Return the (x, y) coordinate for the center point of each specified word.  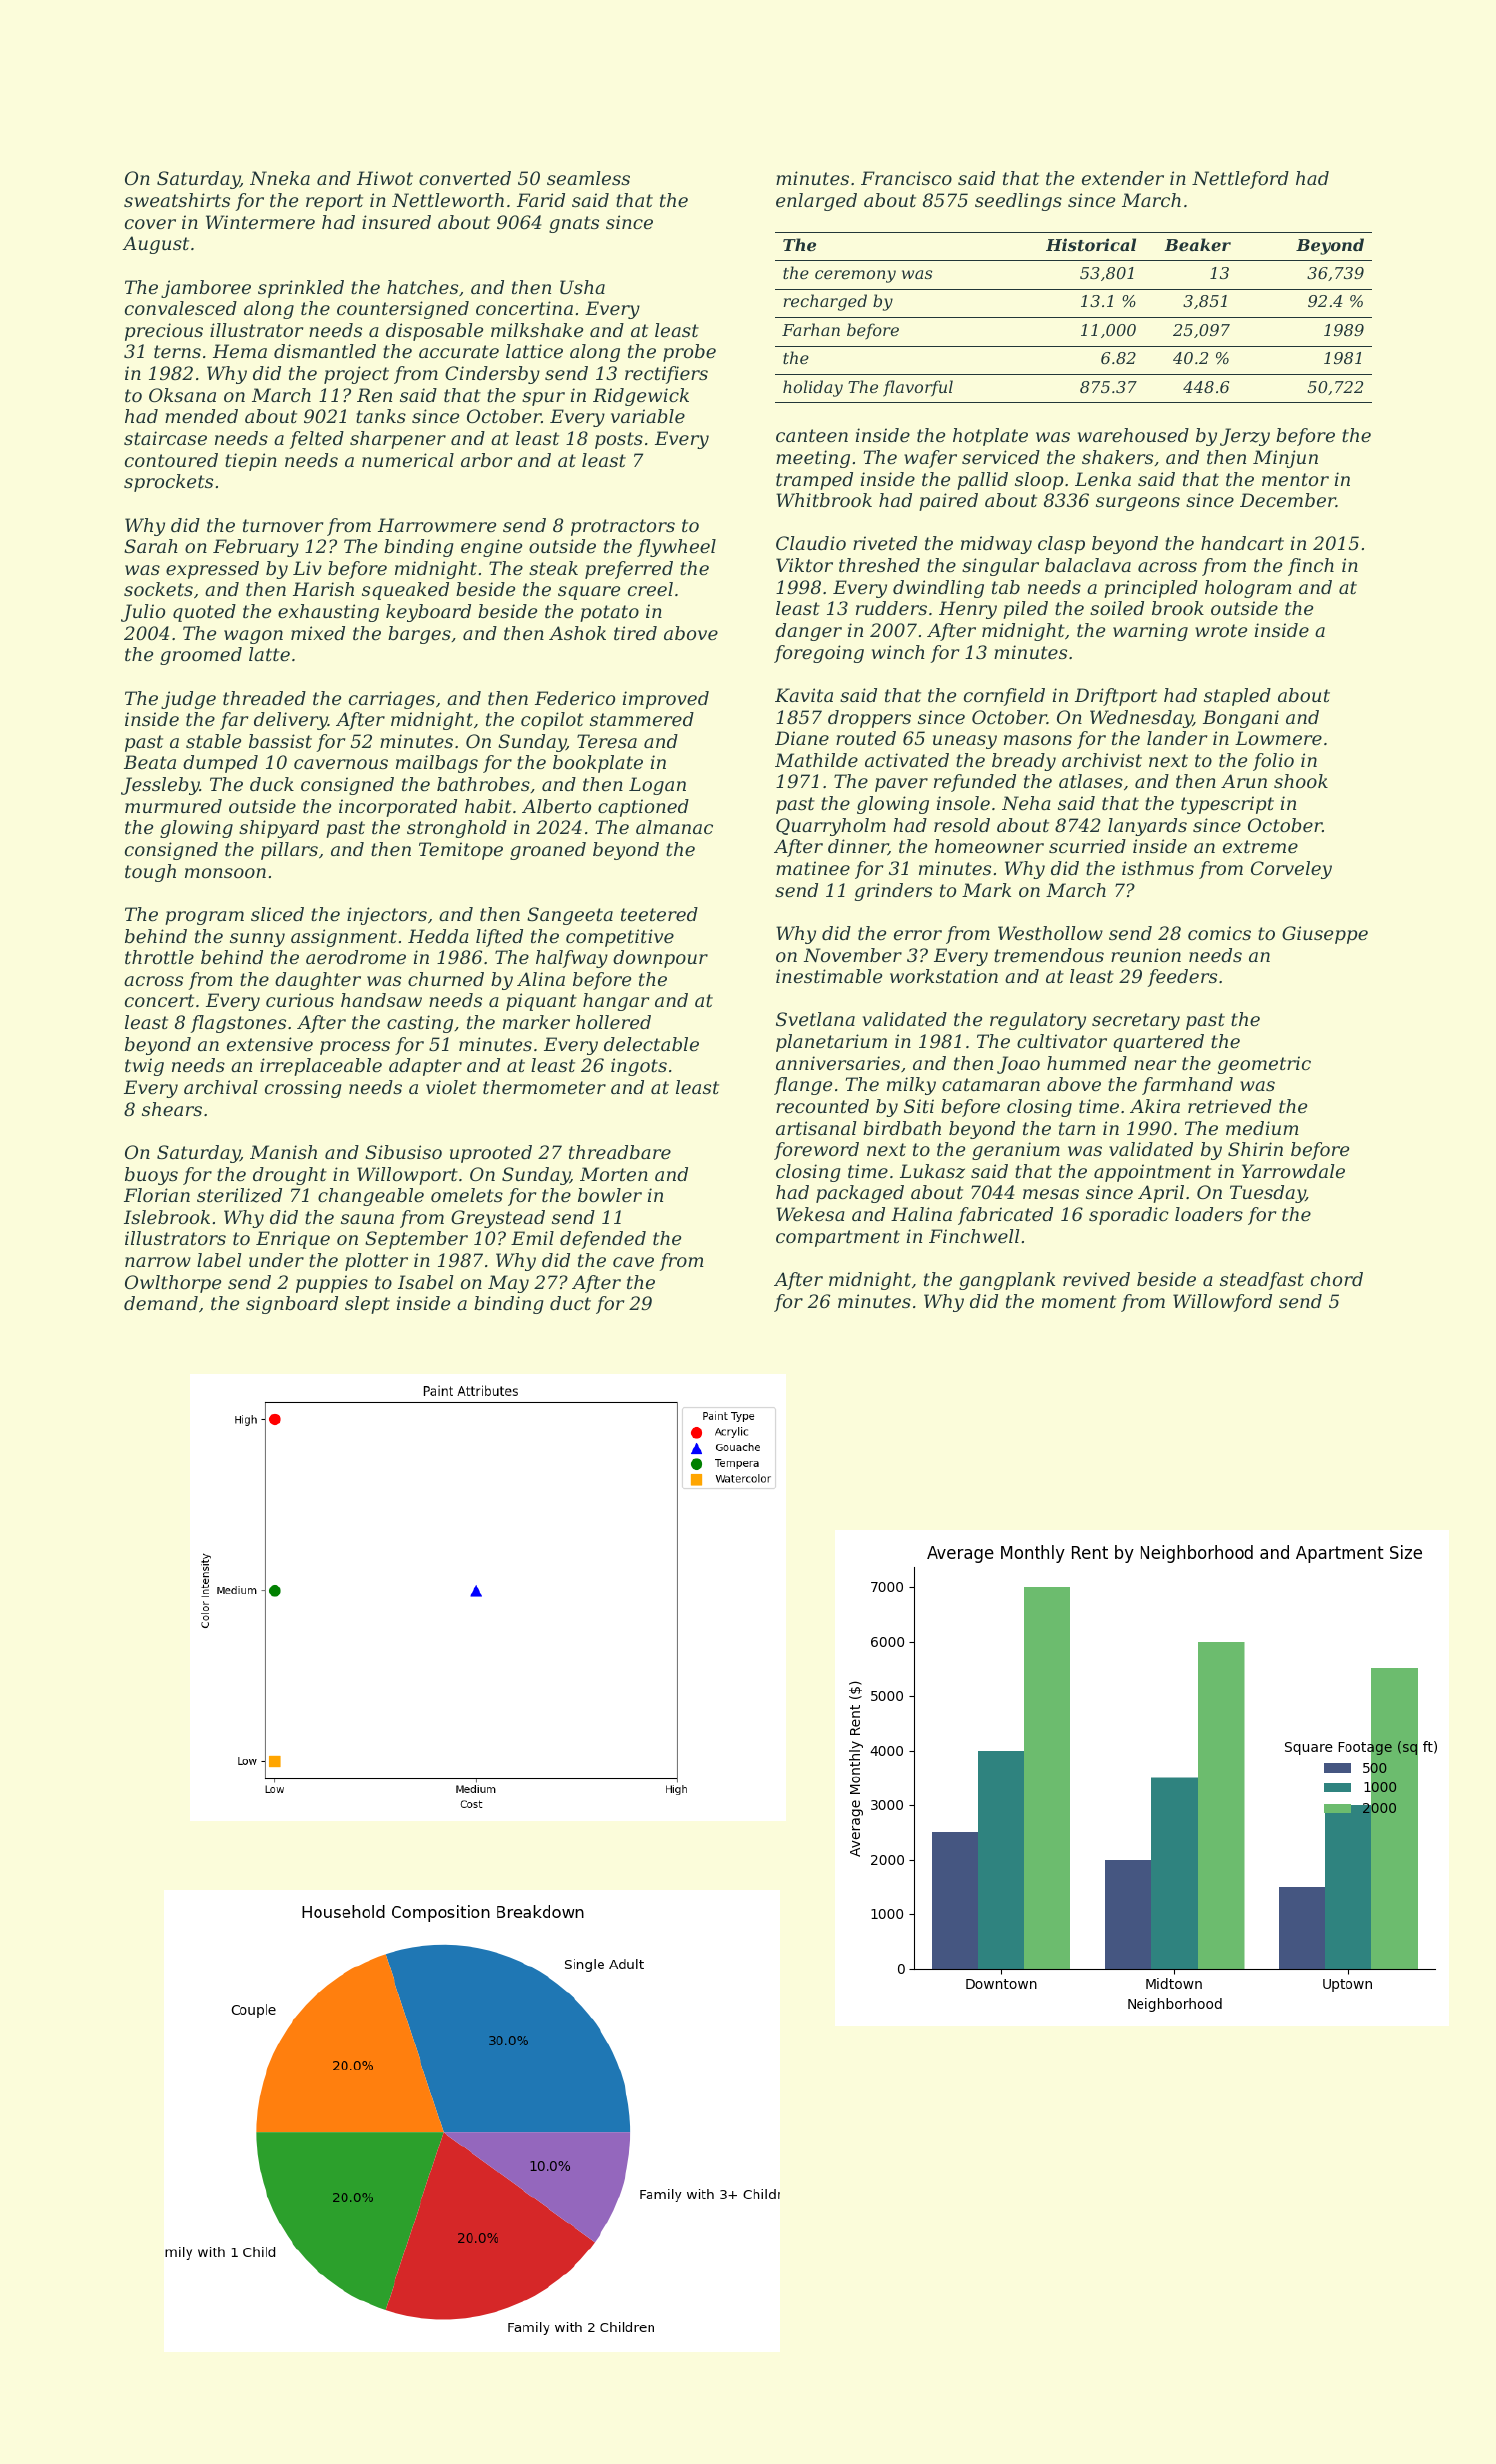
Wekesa (810, 1214)
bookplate (598, 764)
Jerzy (1245, 437)
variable (648, 416)
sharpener (398, 440)
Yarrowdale (1293, 1171)
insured (396, 222)
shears (172, 1109)
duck (272, 784)
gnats (574, 224)
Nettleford (1240, 180)
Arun (1244, 781)
